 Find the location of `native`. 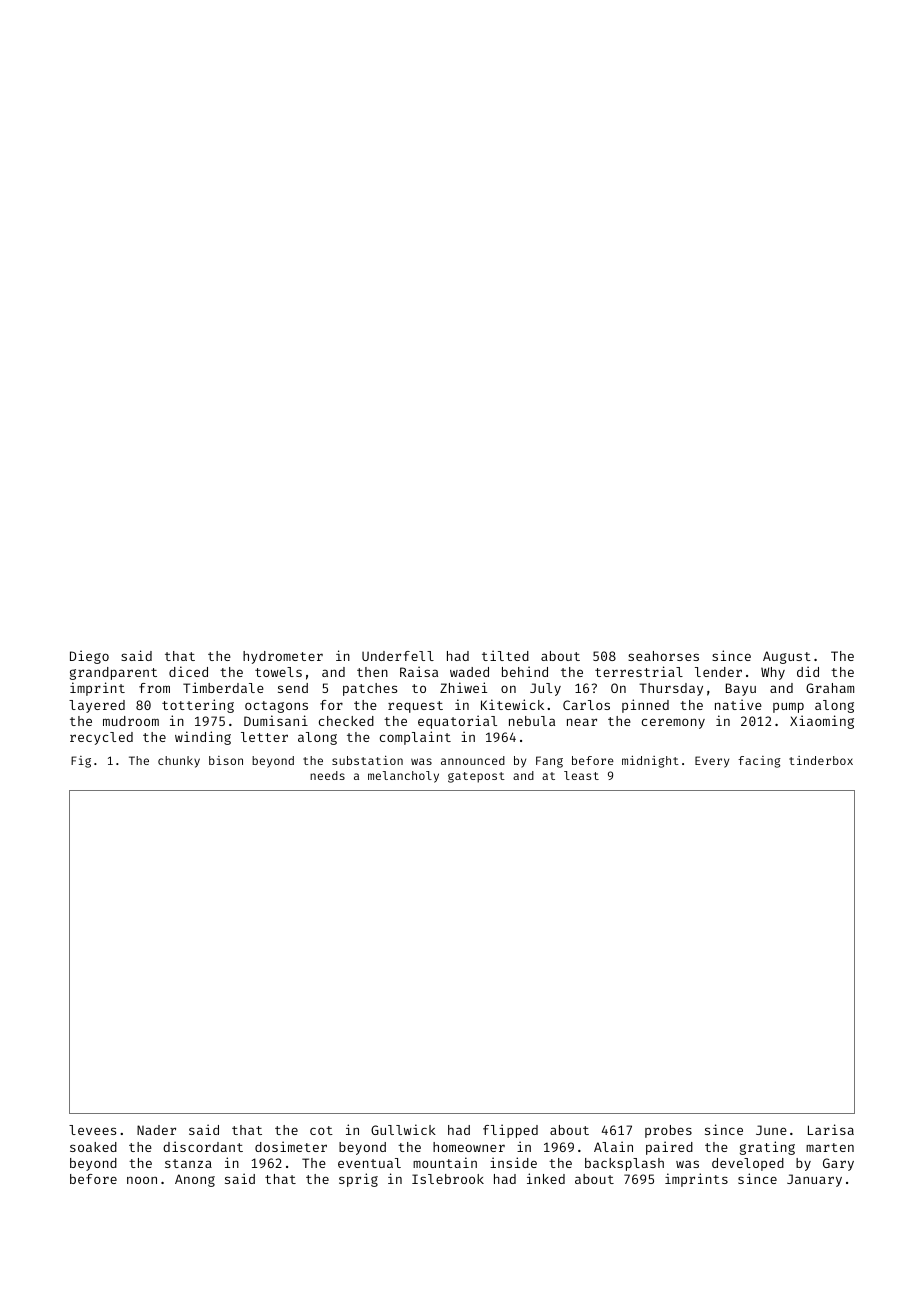

native is located at coordinates (738, 704).
